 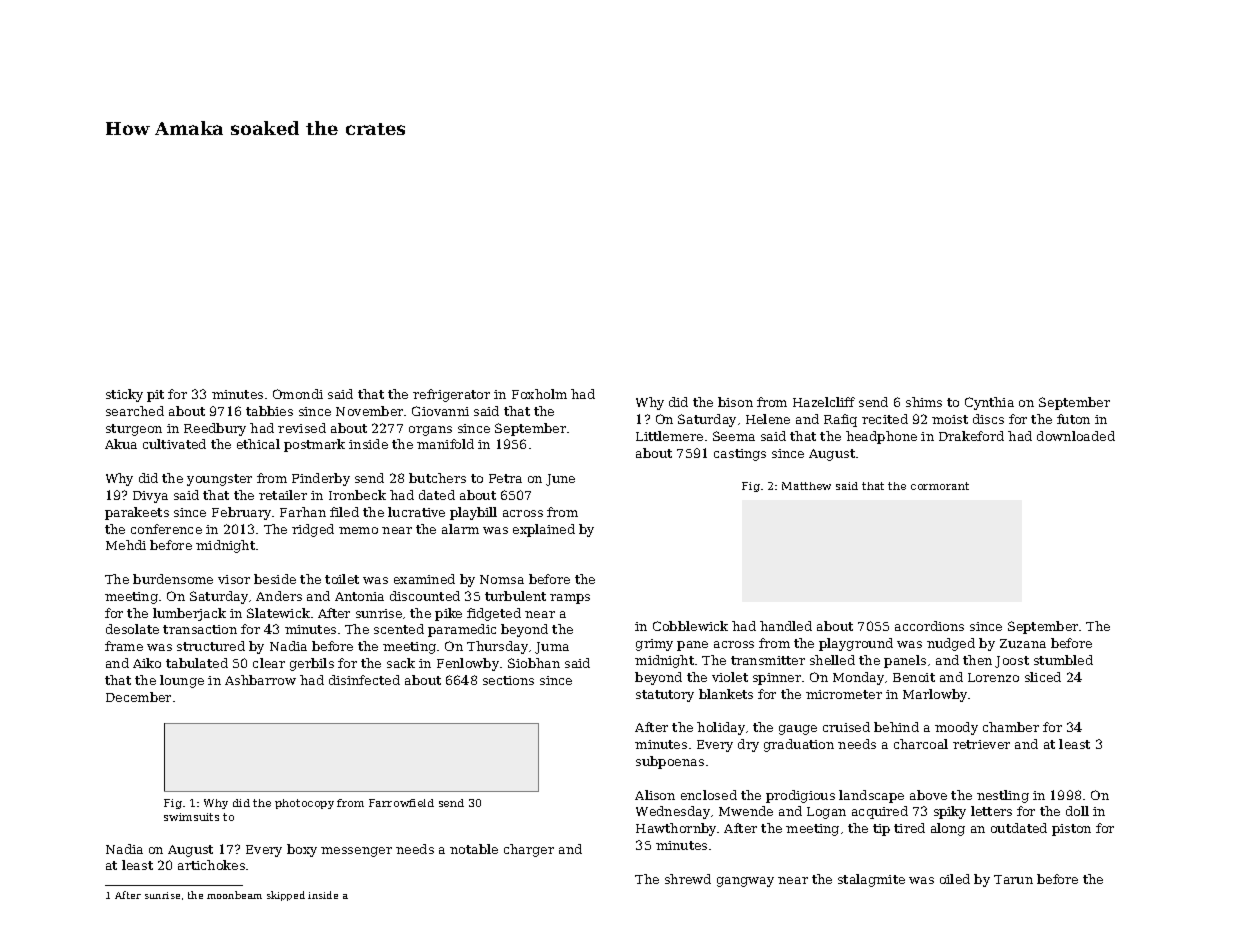 What do you see at coordinates (669, 436) in the image?
I see `Littlemere` at bounding box center [669, 436].
